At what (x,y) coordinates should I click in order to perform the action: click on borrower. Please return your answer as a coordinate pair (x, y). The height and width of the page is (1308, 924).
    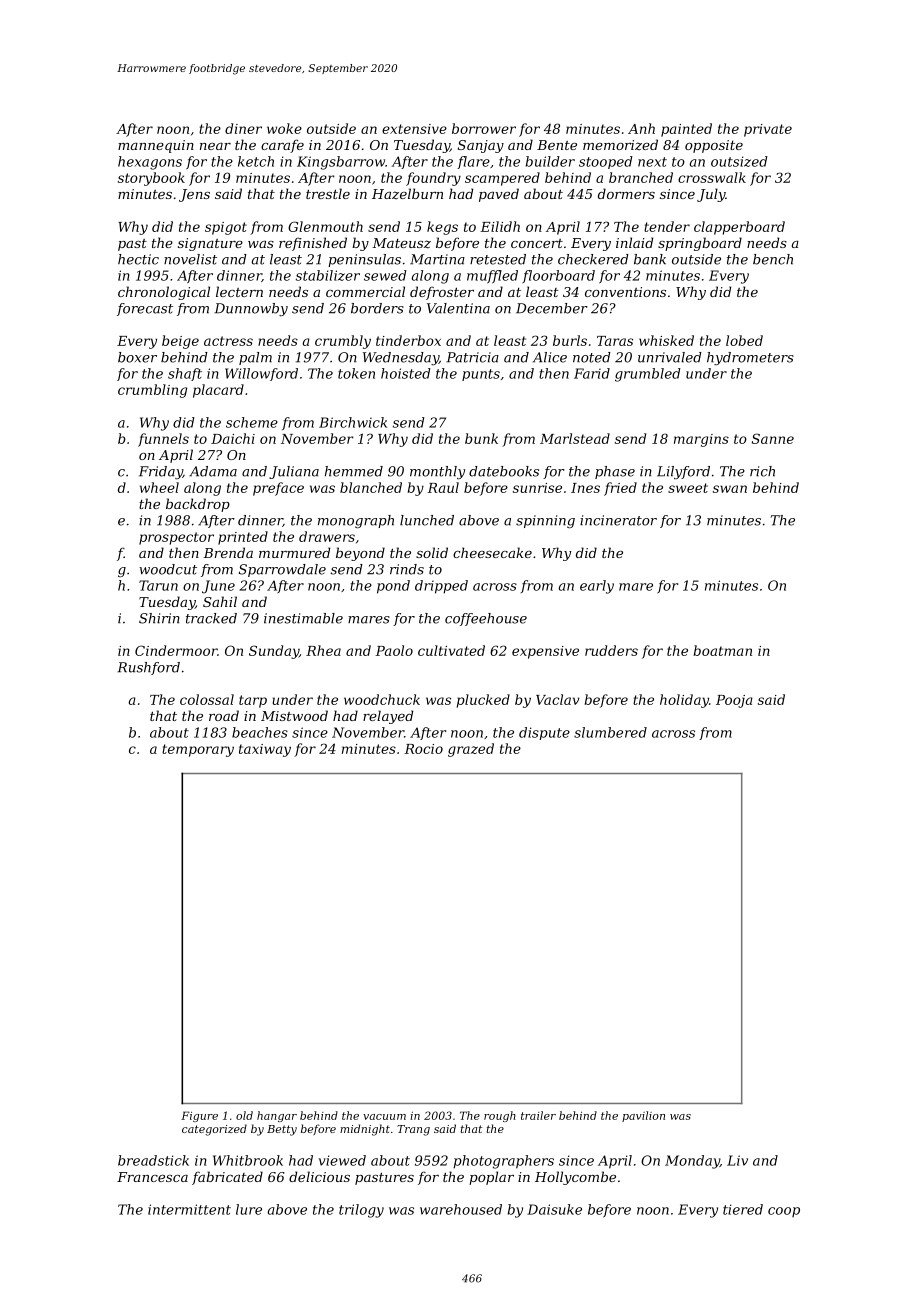
    Looking at the image, I should click on (484, 128).
